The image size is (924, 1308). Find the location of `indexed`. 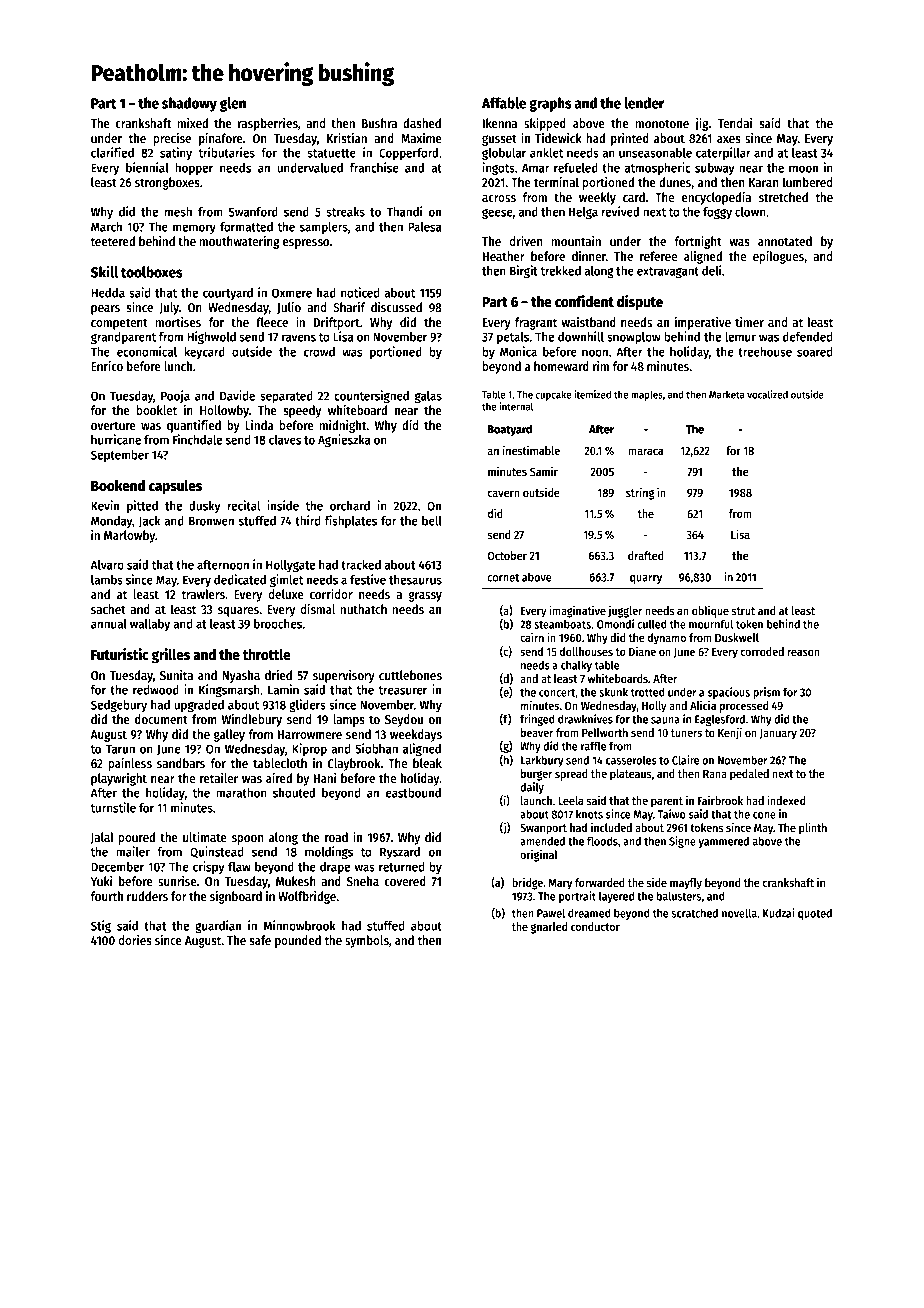

indexed is located at coordinates (786, 800).
